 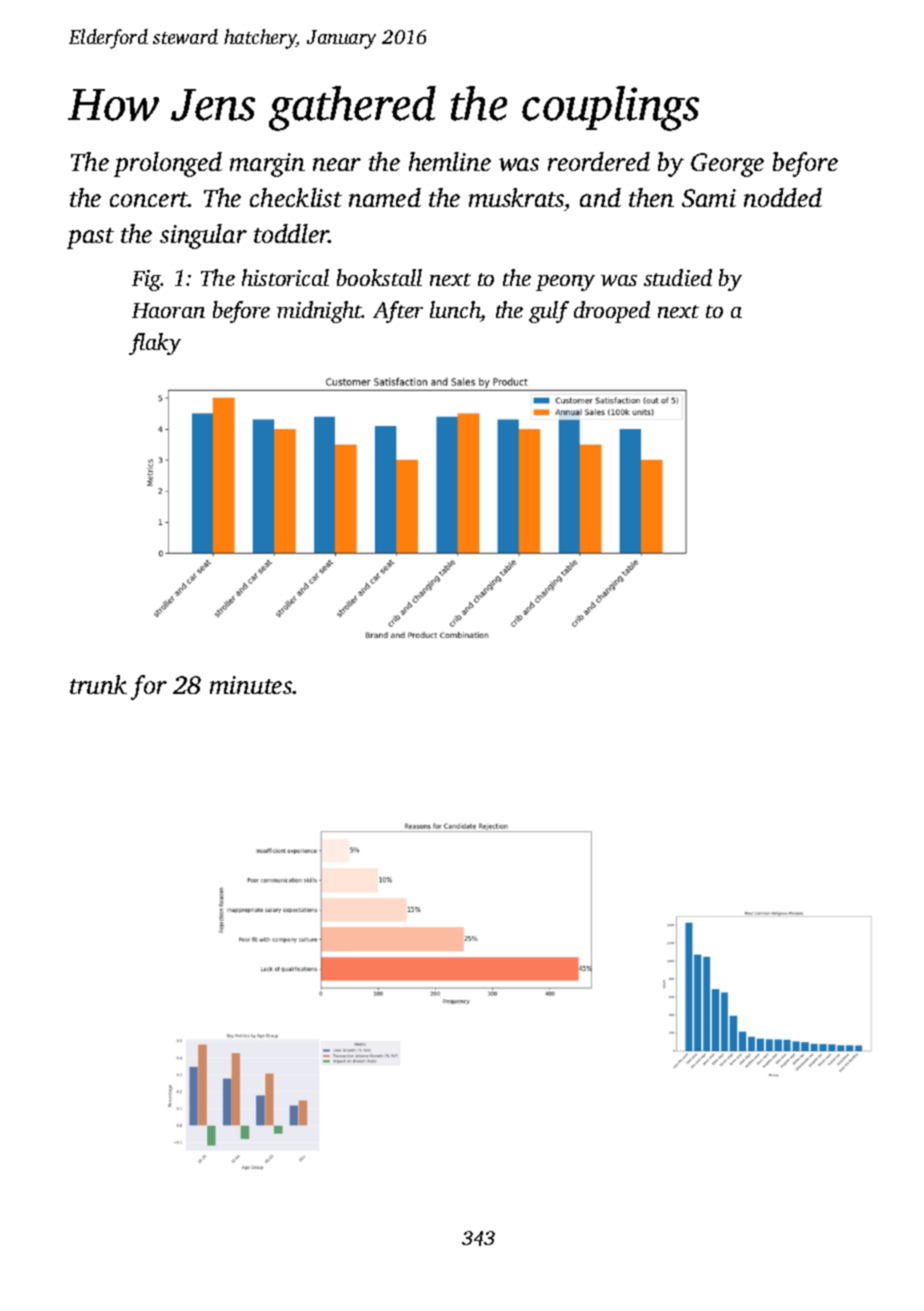 What do you see at coordinates (612, 312) in the page?
I see `drooped` at bounding box center [612, 312].
